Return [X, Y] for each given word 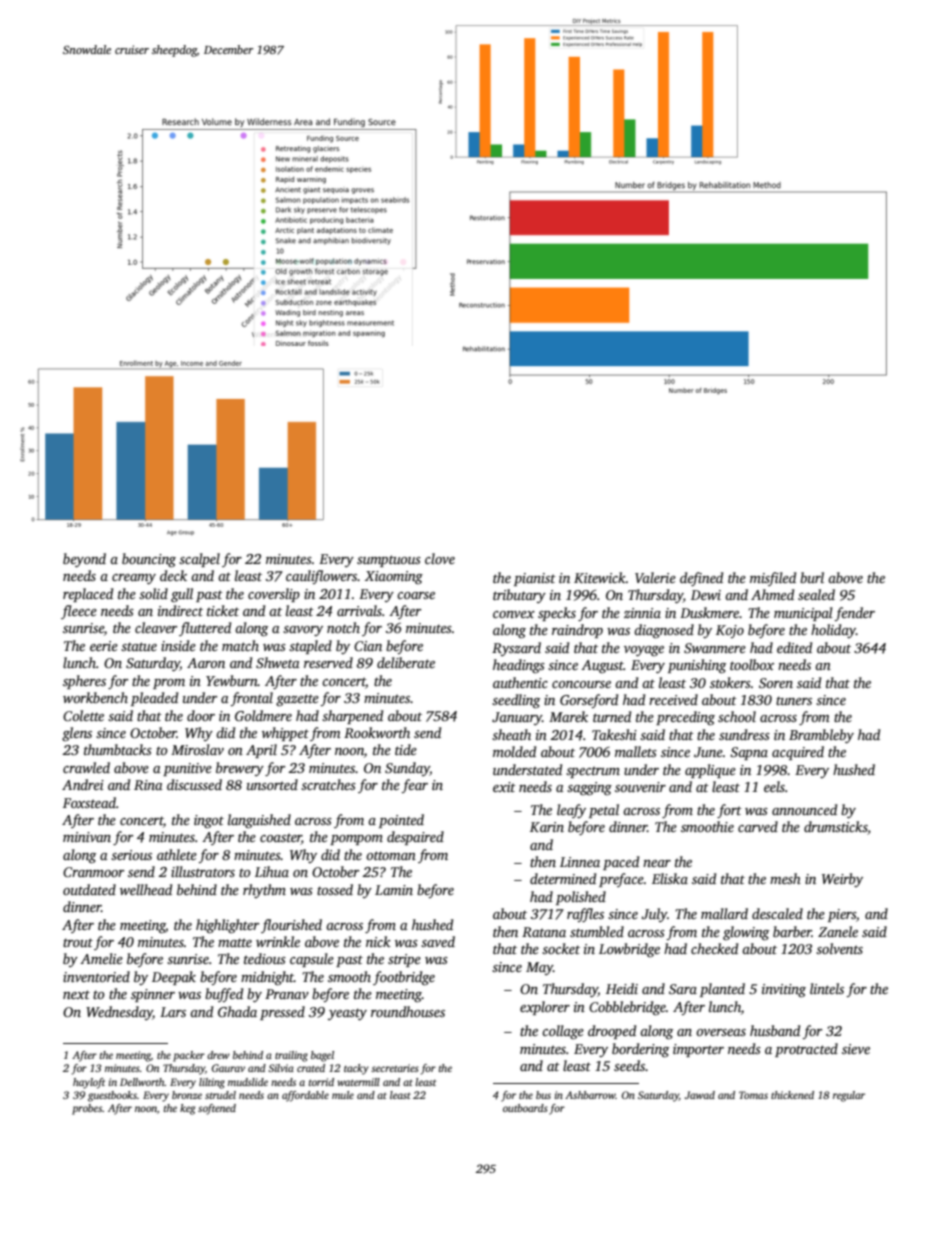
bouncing [149, 560]
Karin [547, 827]
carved [758, 826]
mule [343, 1095]
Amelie [101, 958]
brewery [240, 769]
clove [440, 558]
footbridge [404, 978]
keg [187, 1109]
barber [792, 931]
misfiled [773, 579]
